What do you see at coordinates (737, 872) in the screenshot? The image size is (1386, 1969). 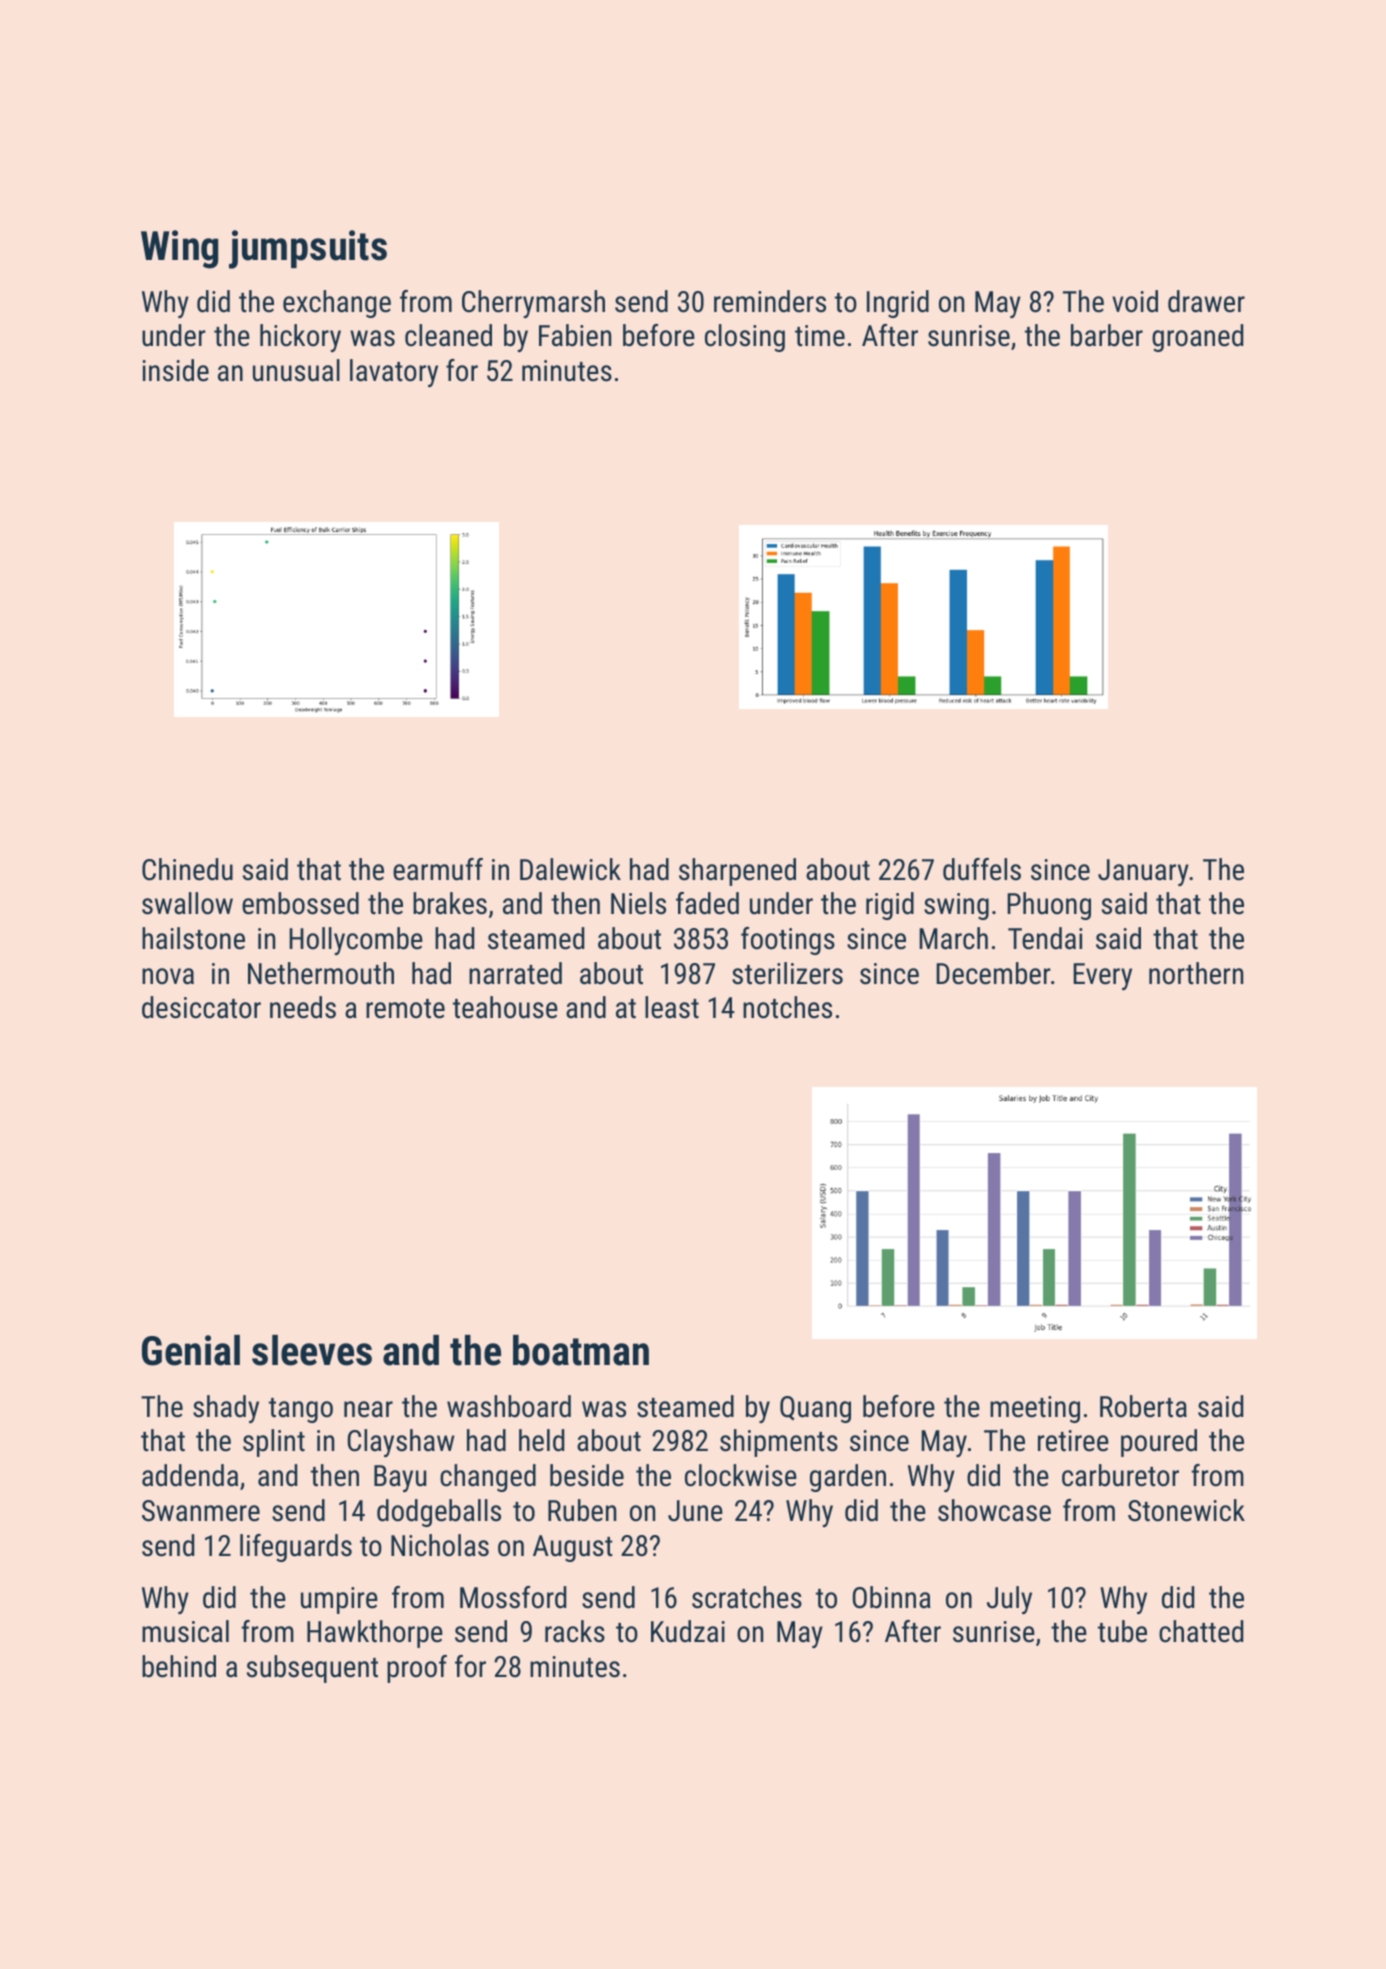 I see `sharpened` at bounding box center [737, 872].
